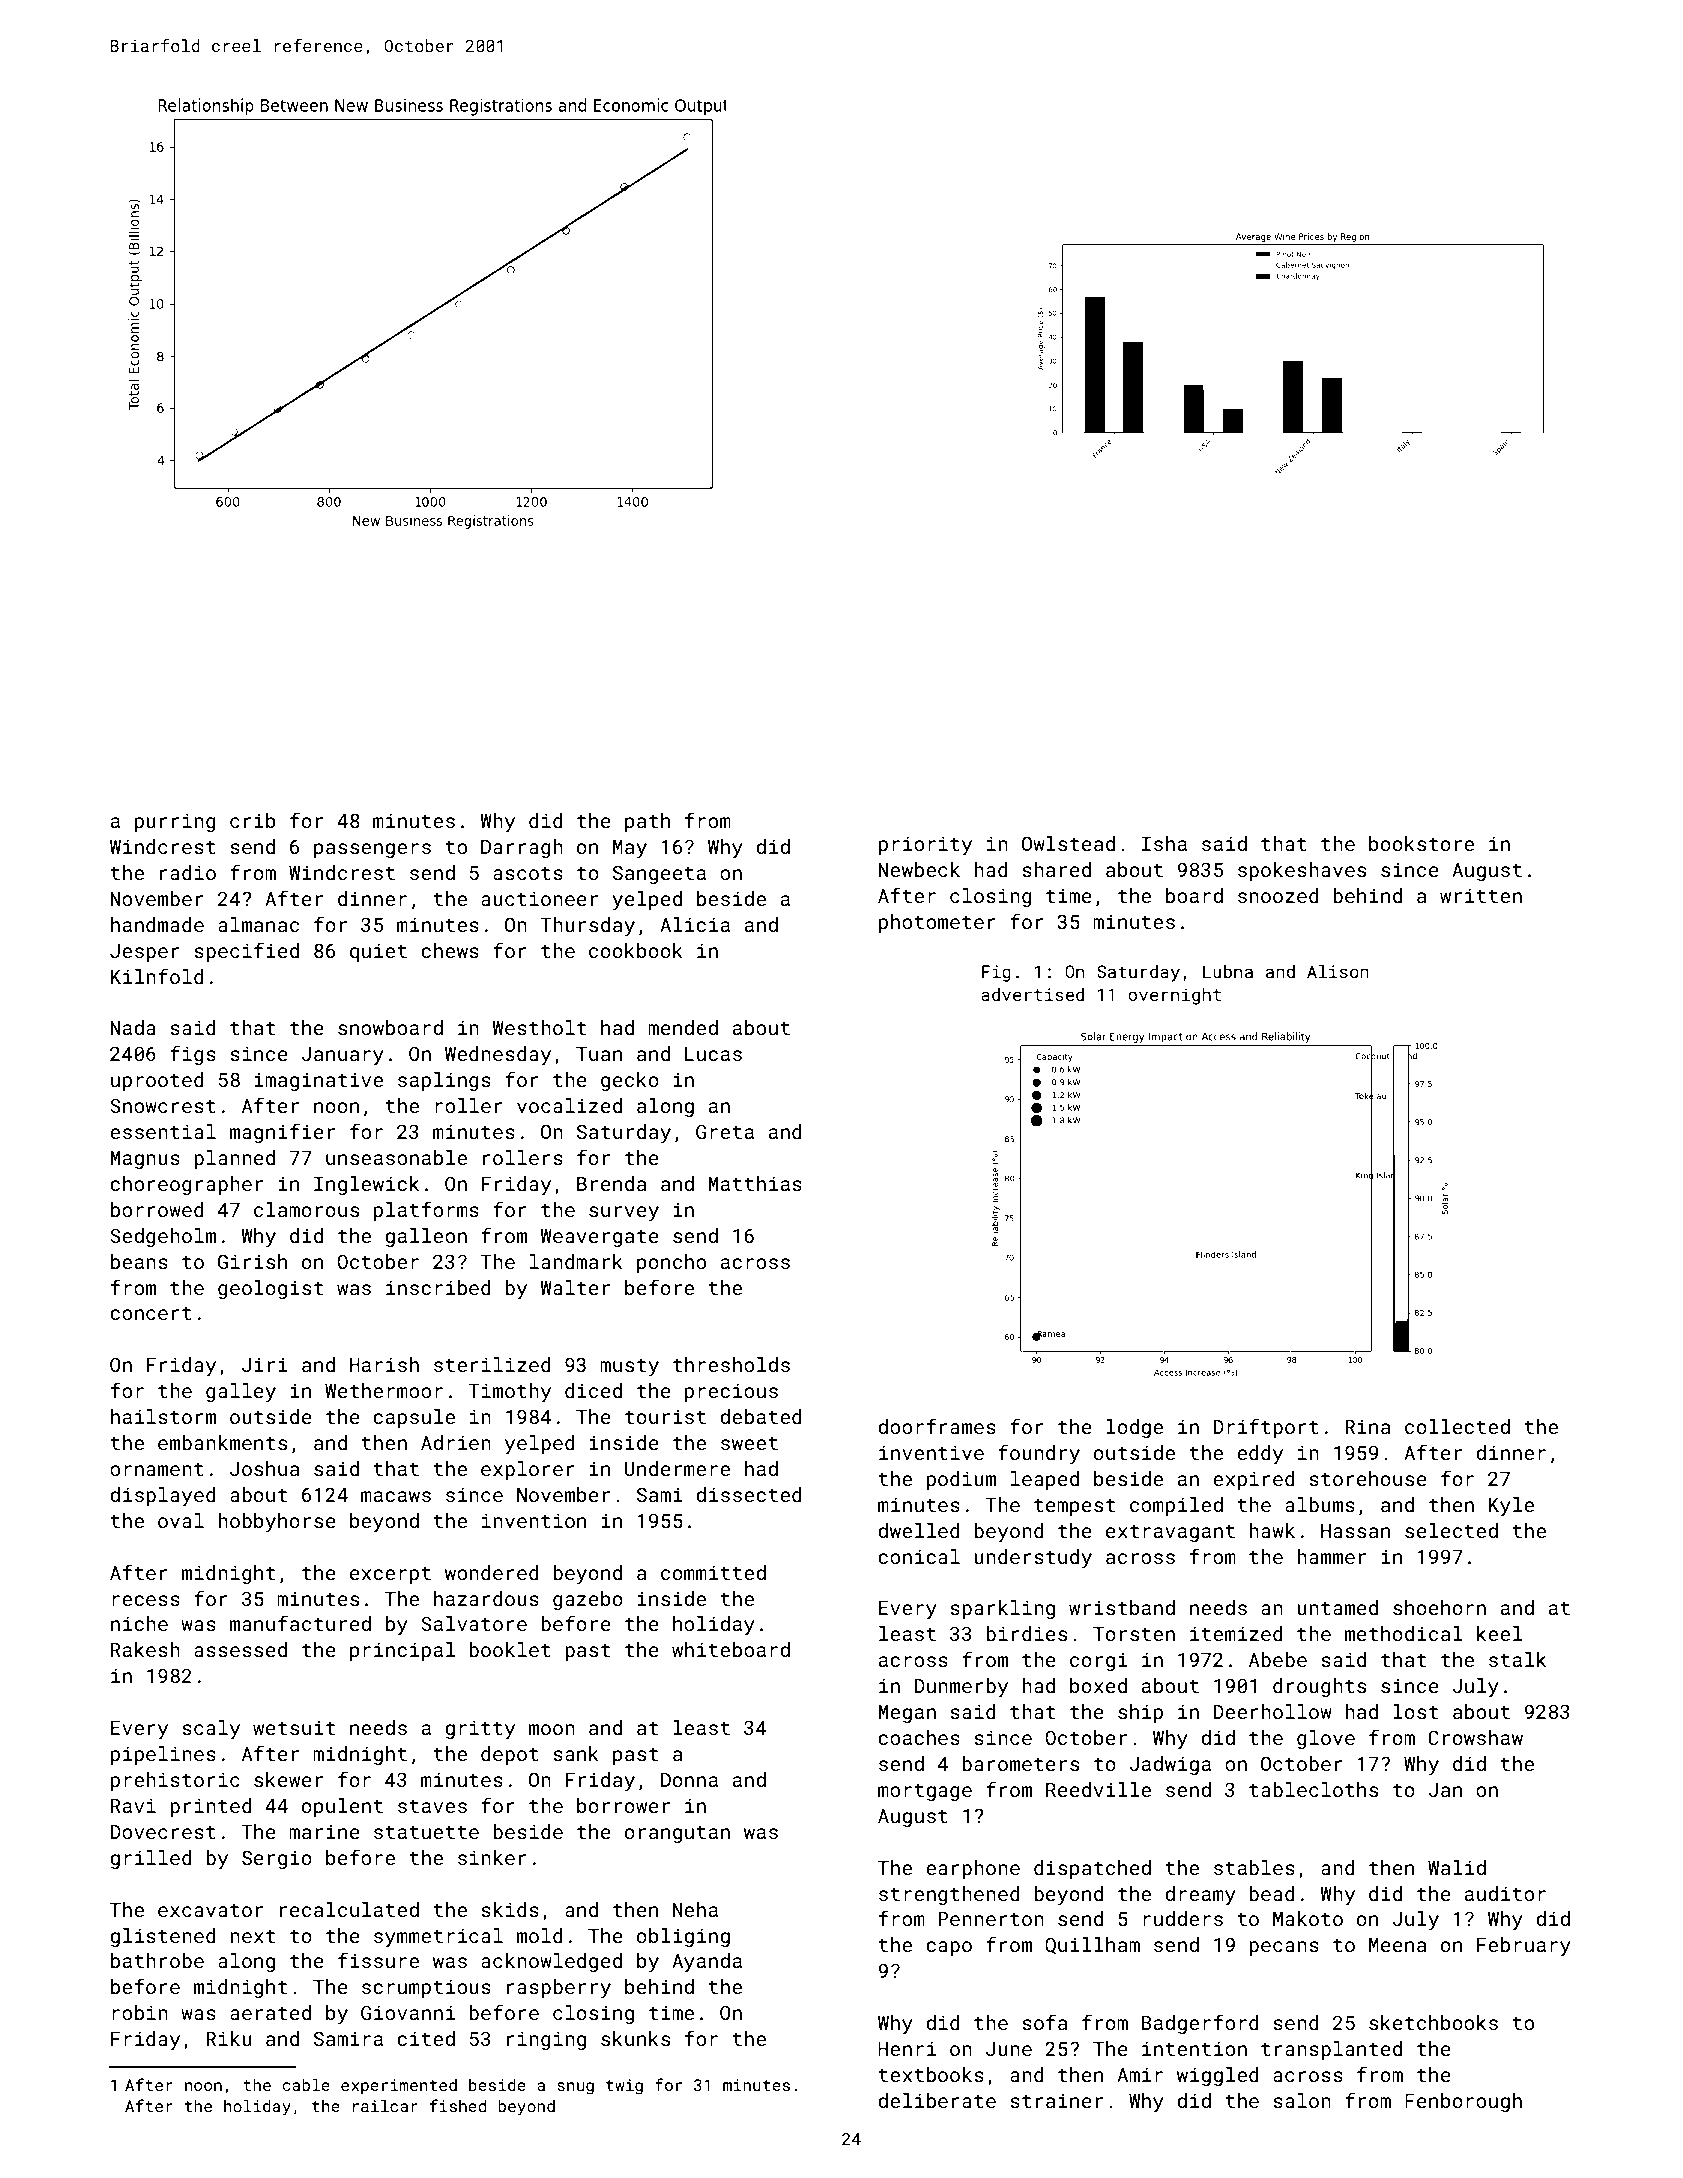  I want to click on wondered, so click(492, 1572).
